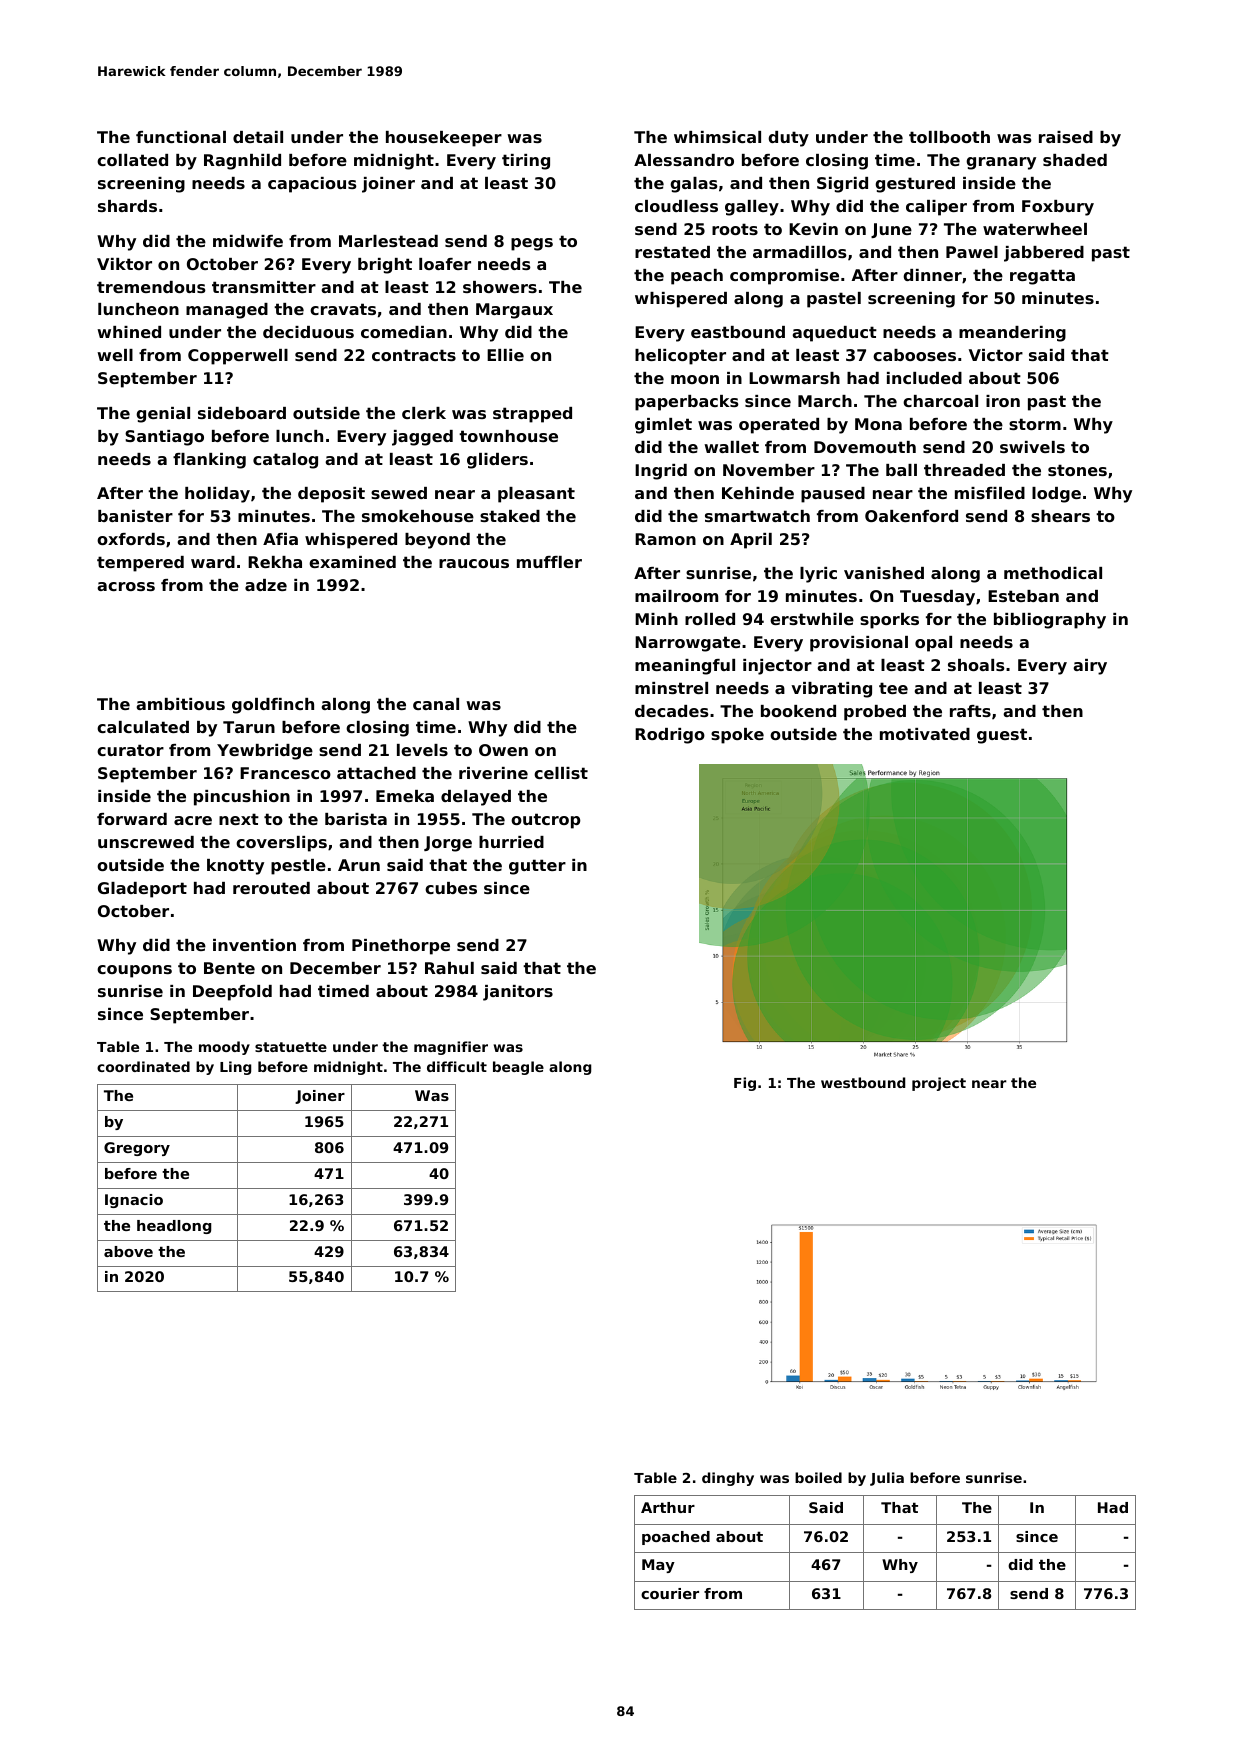  Describe the element at coordinates (949, 137) in the document. I see `tollbooth` at that location.
